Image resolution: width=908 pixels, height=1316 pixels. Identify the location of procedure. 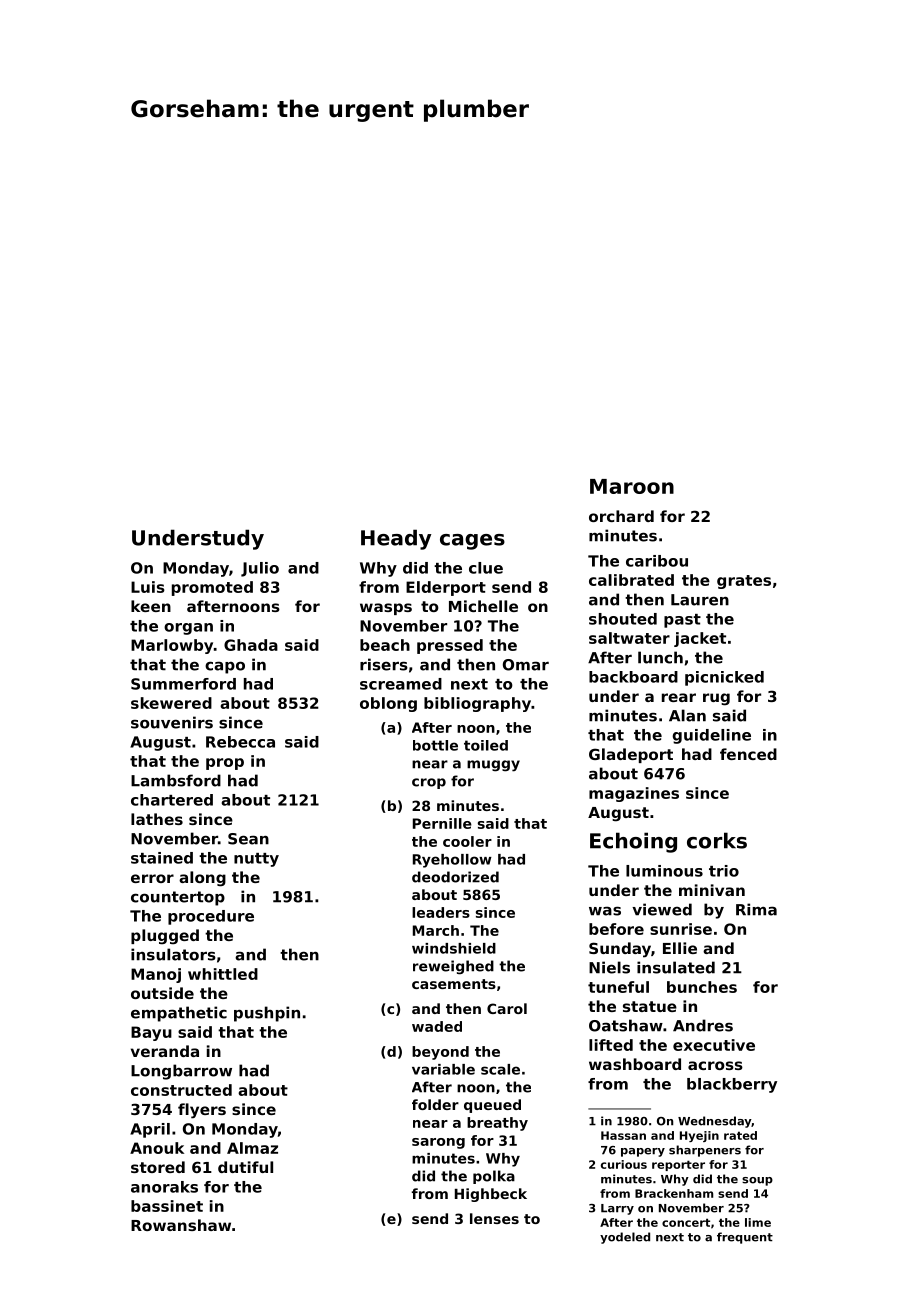
(211, 917).
